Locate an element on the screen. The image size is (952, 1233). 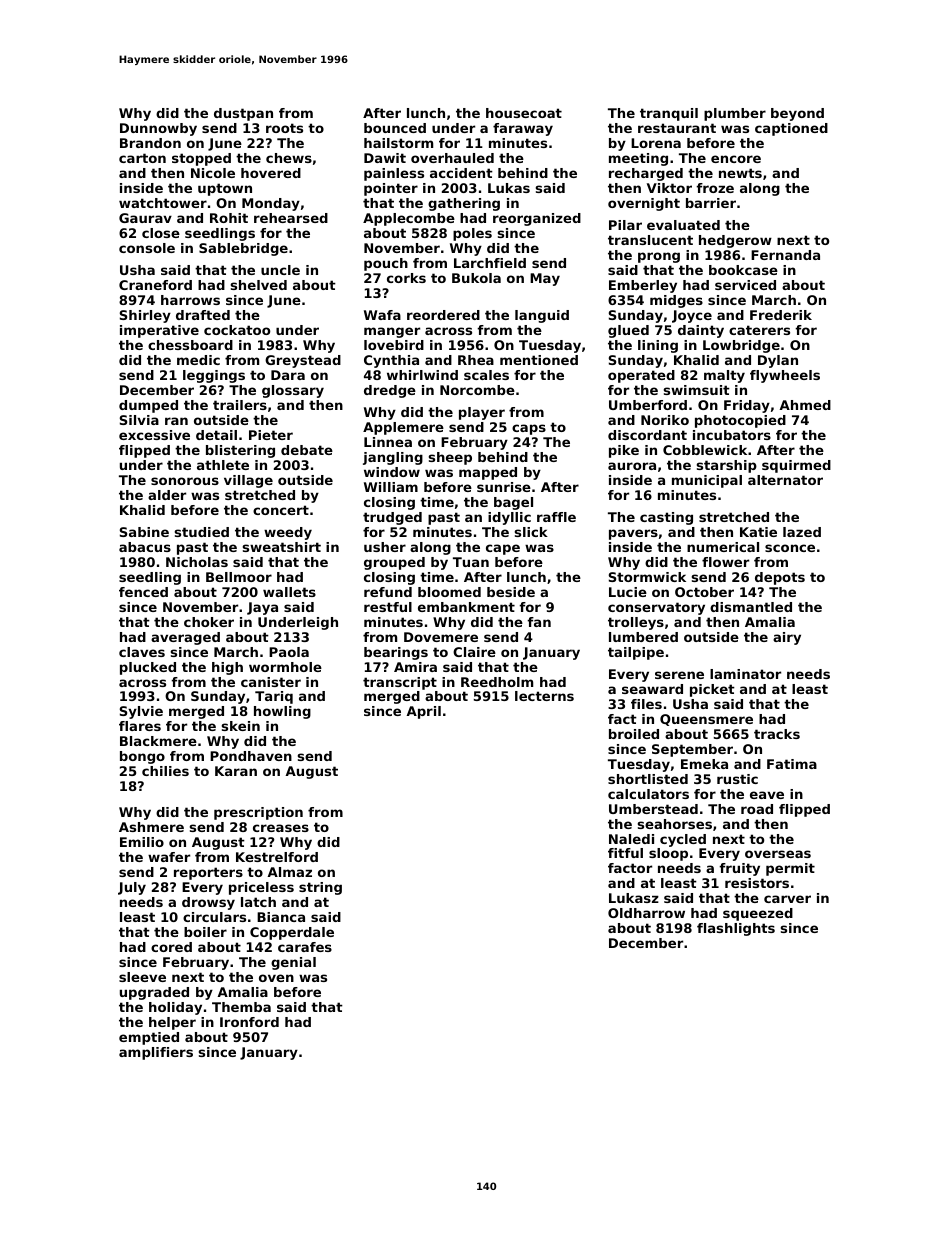
Sabine is located at coordinates (144, 532).
